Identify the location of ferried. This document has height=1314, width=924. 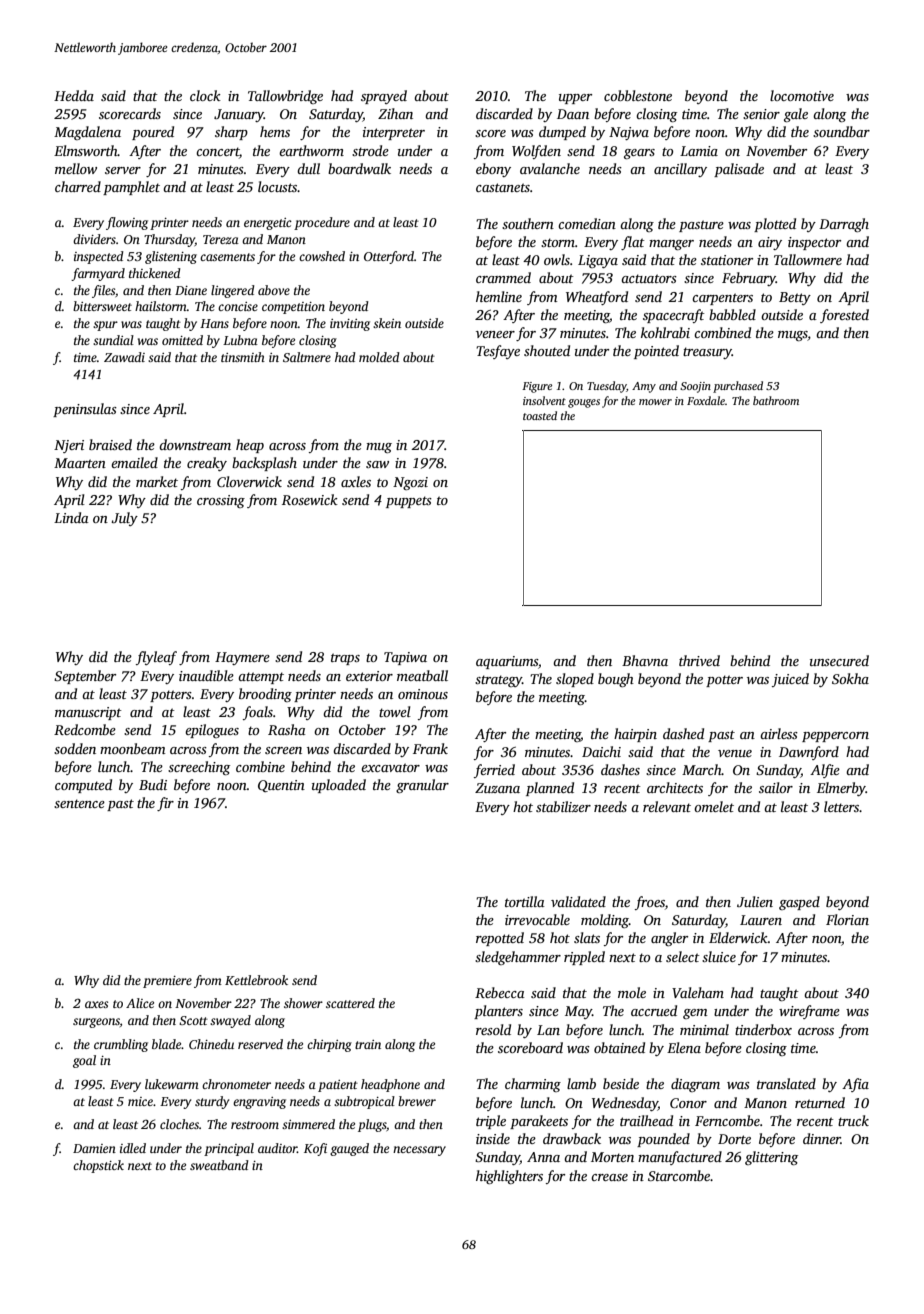
(494, 771).
